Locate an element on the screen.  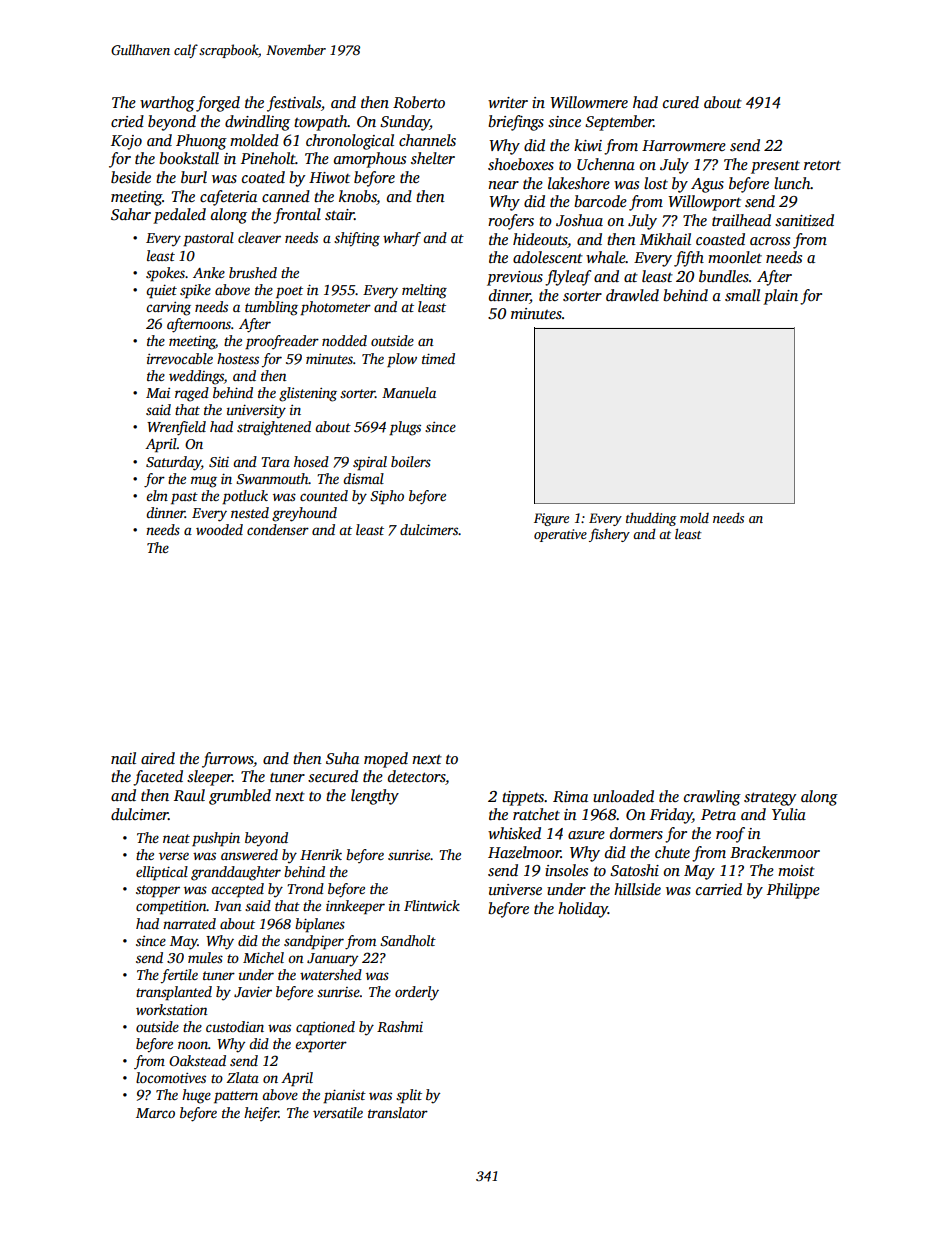
translator is located at coordinates (398, 1112).
